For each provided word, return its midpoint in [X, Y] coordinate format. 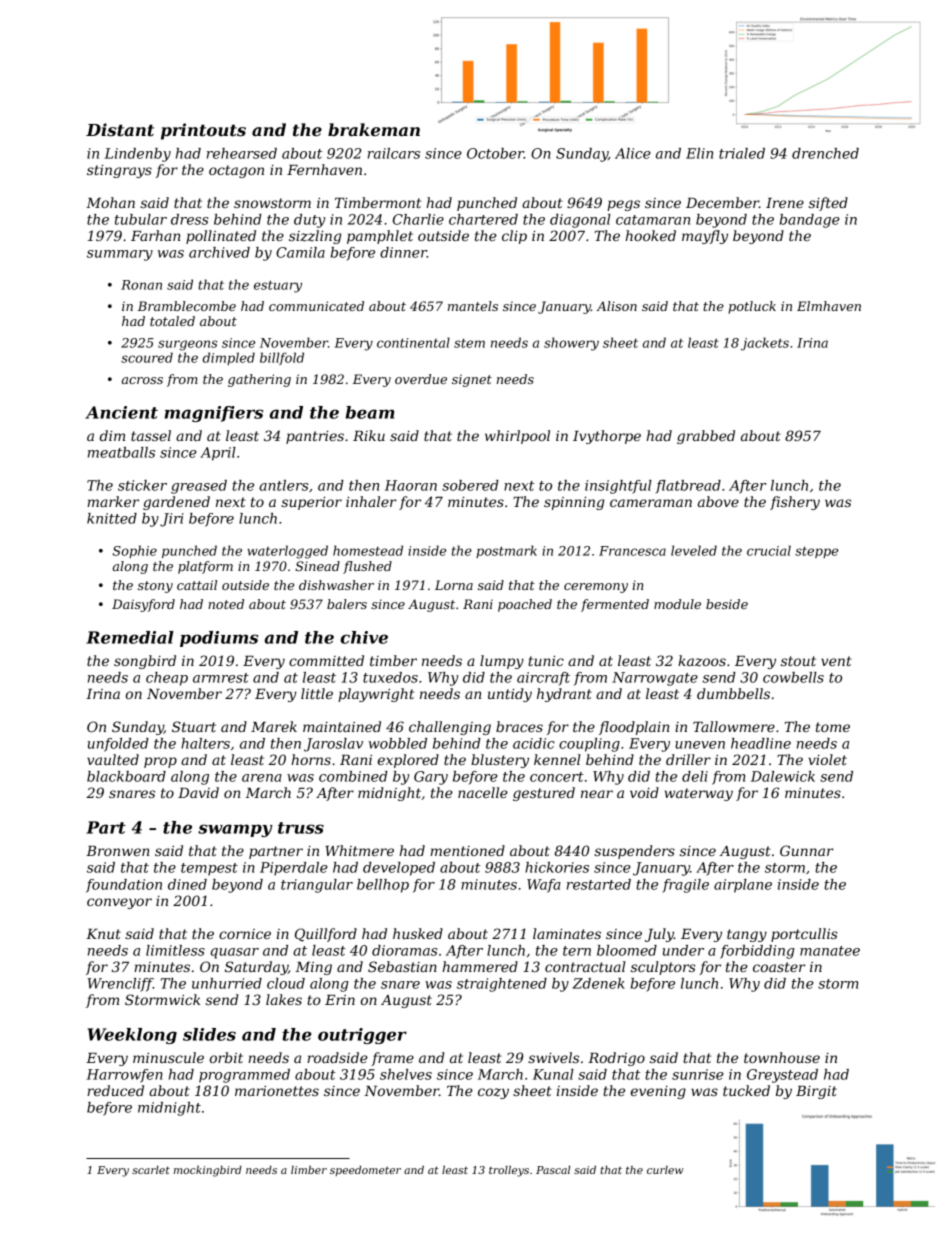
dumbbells [733, 693]
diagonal [580, 221]
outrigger [362, 1036]
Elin [699, 153]
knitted [112, 518]
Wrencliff [120, 985]
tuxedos [390, 677]
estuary [278, 286]
